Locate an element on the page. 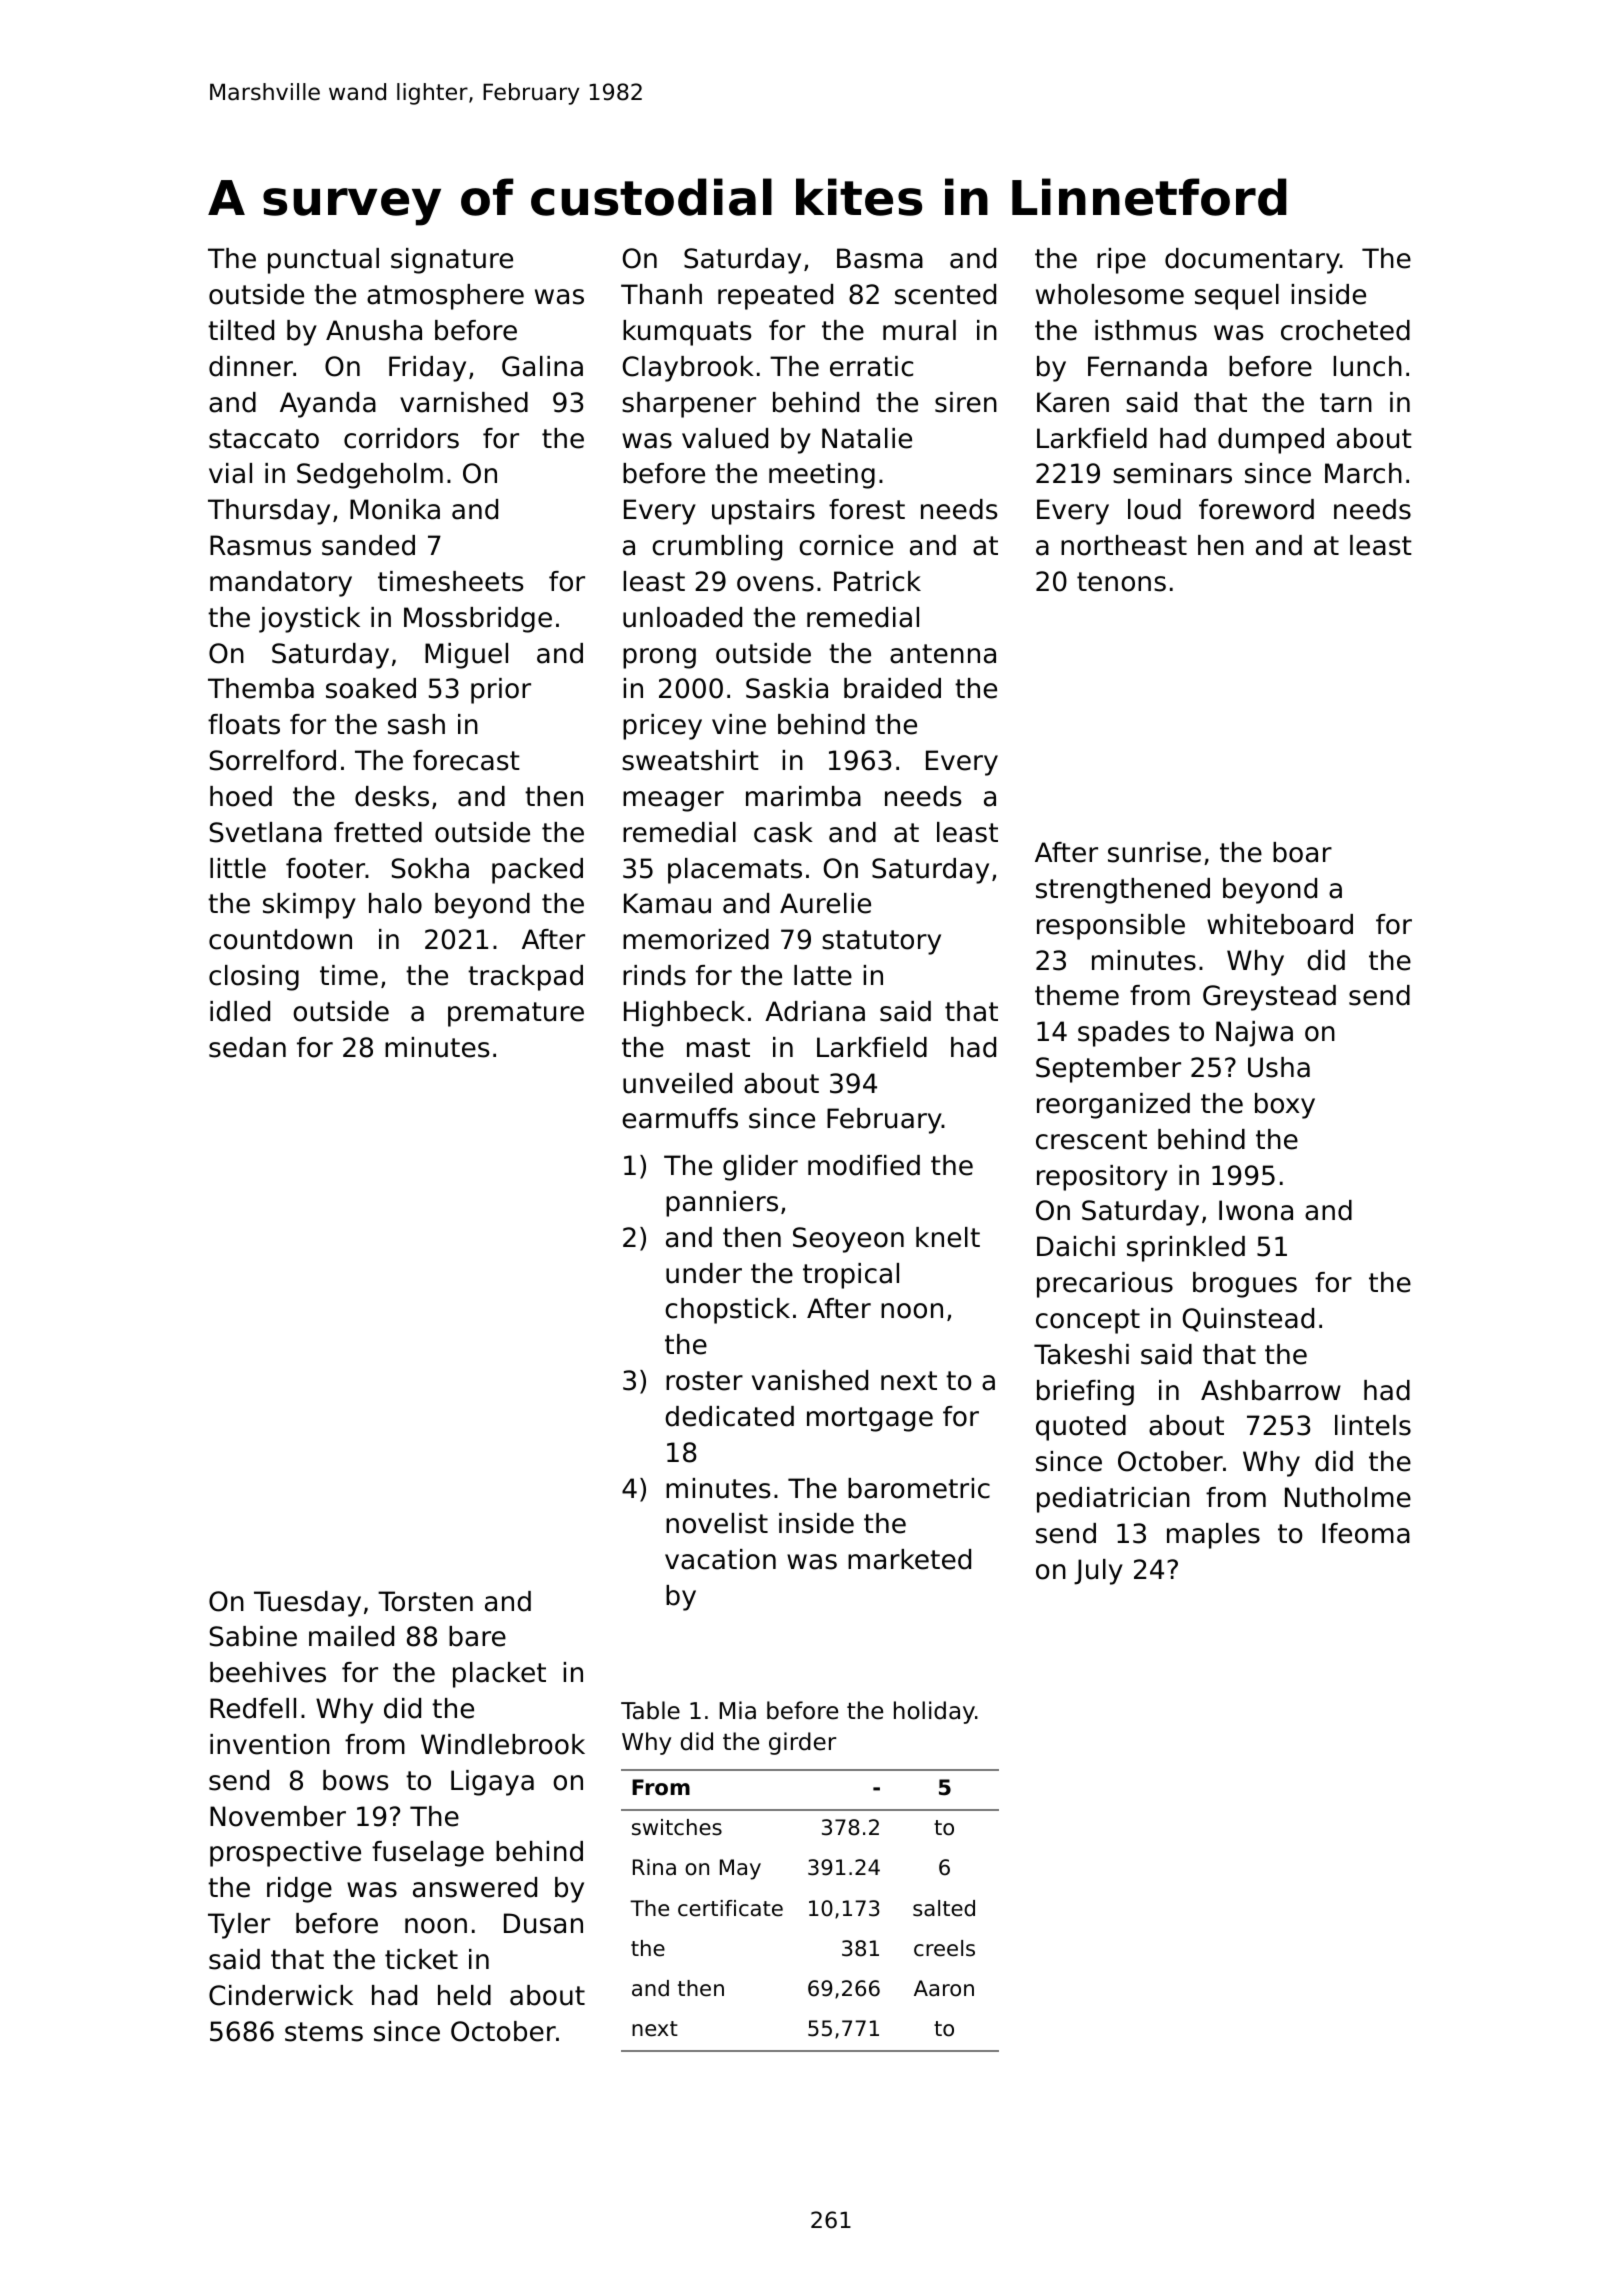  tenons is located at coordinates (1121, 582).
